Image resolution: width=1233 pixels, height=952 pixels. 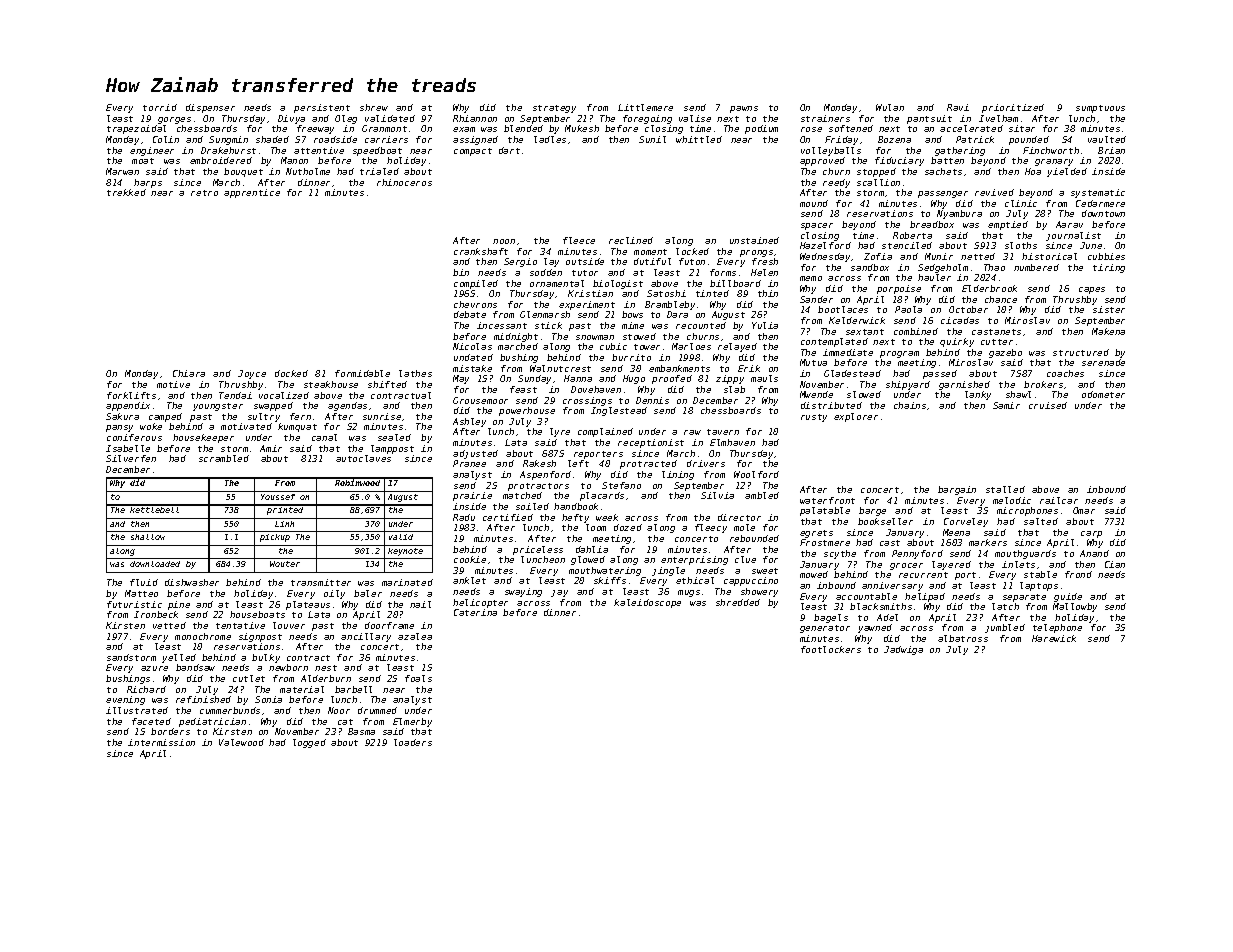 What do you see at coordinates (160, 107) in the screenshot?
I see `torrid` at bounding box center [160, 107].
